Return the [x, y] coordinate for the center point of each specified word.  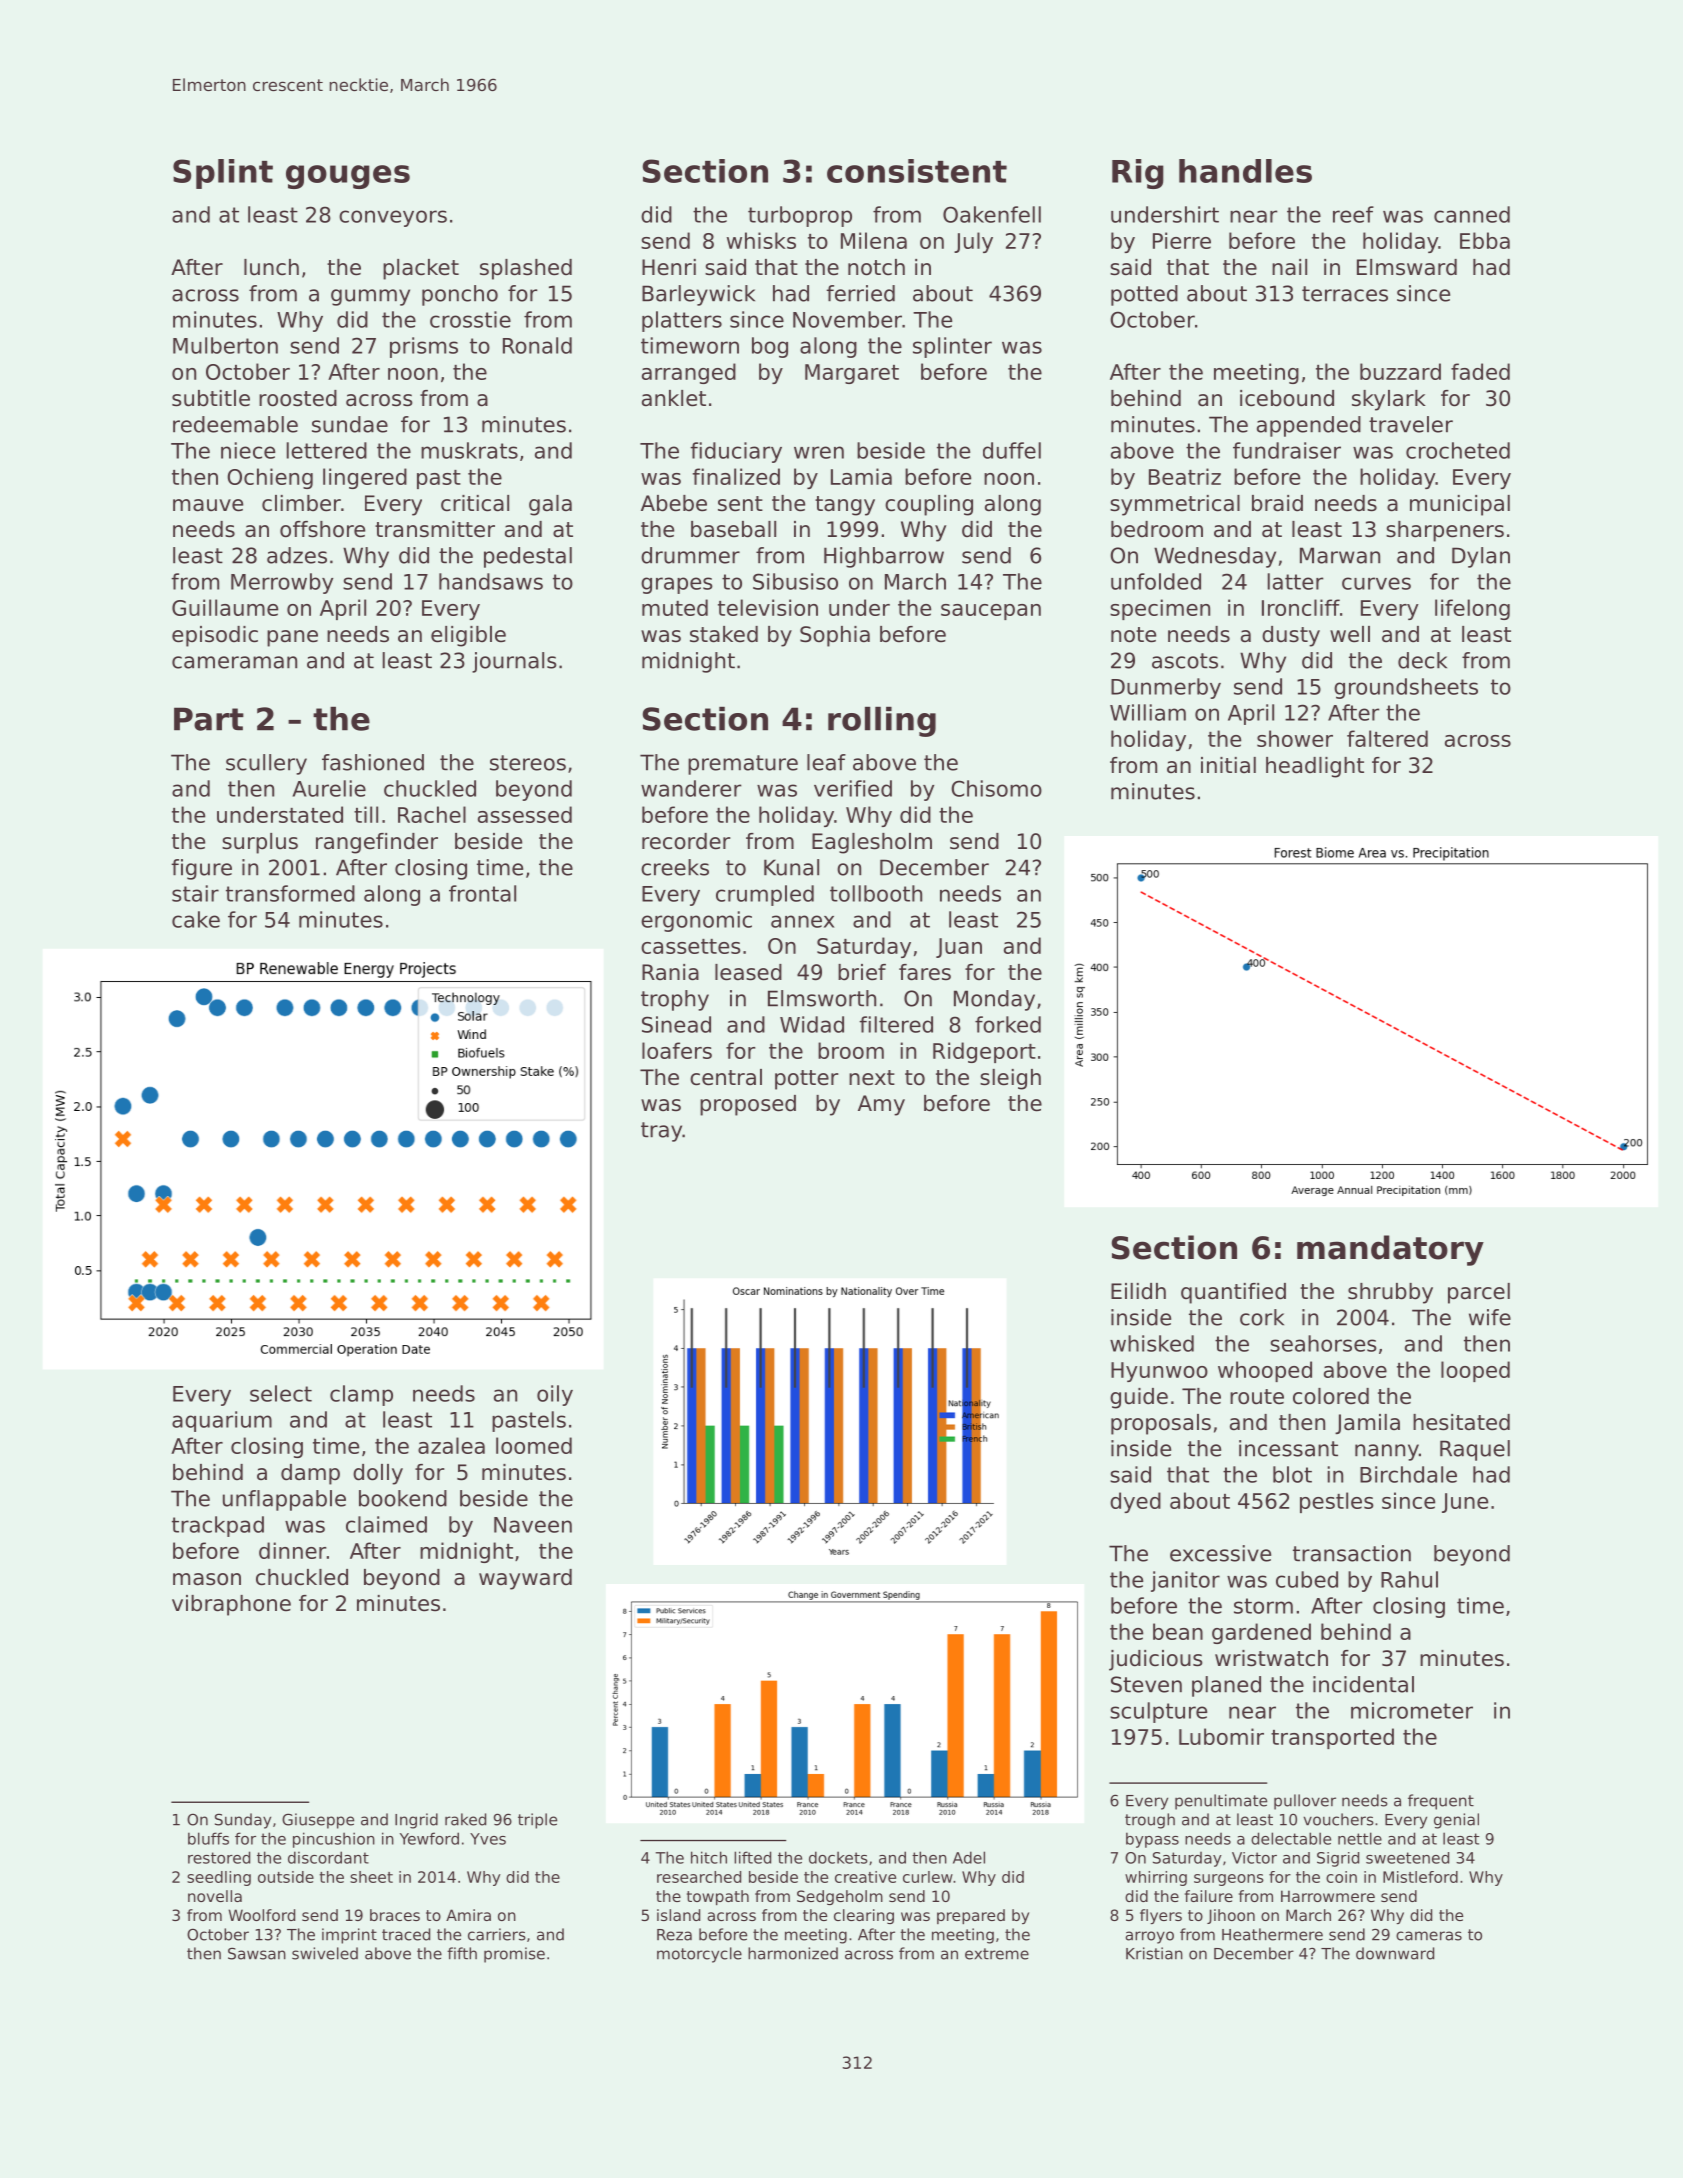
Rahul [1409, 1579]
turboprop [800, 216]
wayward [525, 1579]
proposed [748, 1105]
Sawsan [257, 1953]
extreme [997, 1954]
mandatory [1390, 1250]
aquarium [222, 1421]
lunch [271, 267]
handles [1245, 171]
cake [196, 919]
